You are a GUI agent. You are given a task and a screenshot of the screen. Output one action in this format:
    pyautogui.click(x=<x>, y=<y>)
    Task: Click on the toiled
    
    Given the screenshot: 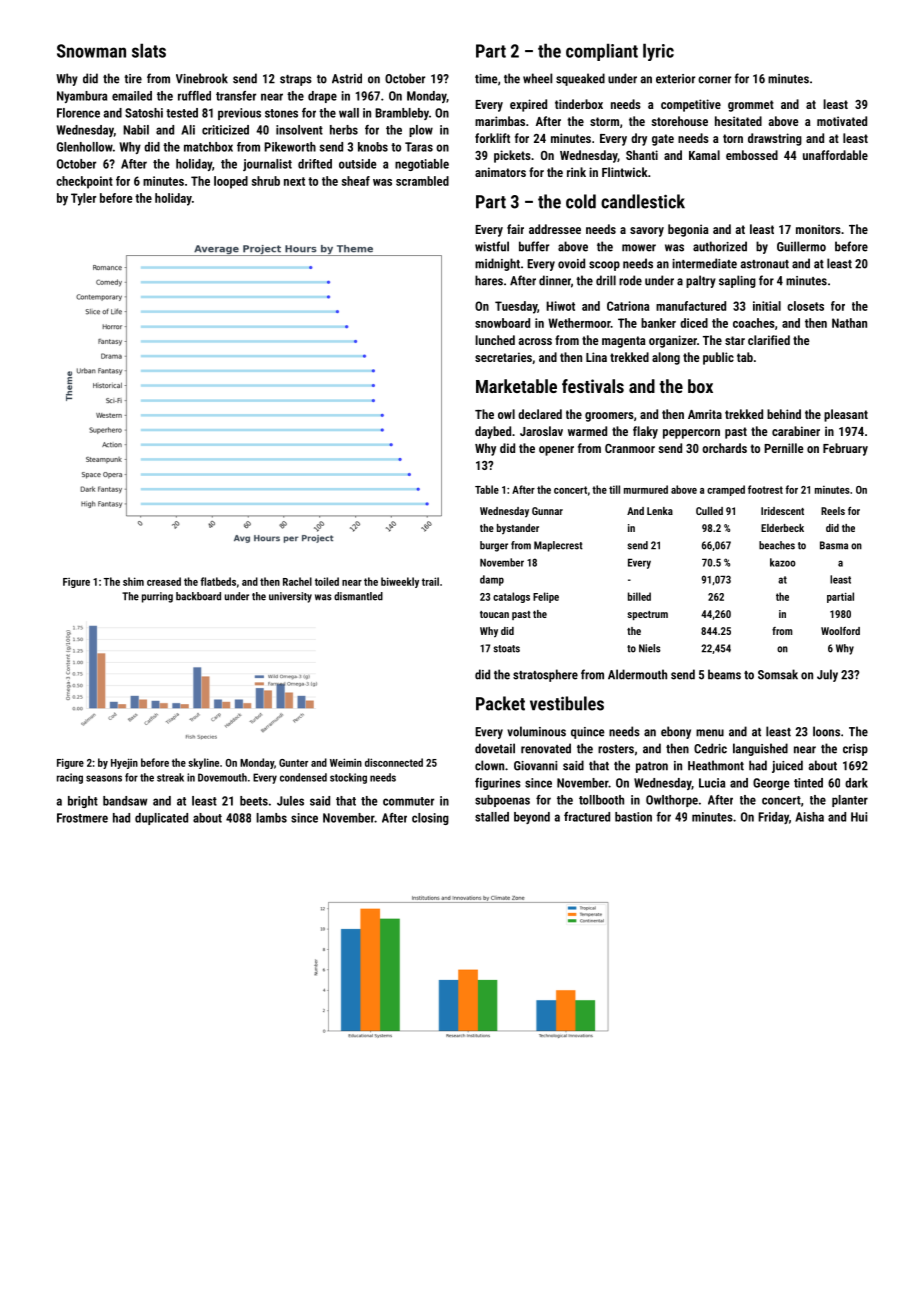 What is the action you would take?
    pyautogui.click(x=327, y=581)
